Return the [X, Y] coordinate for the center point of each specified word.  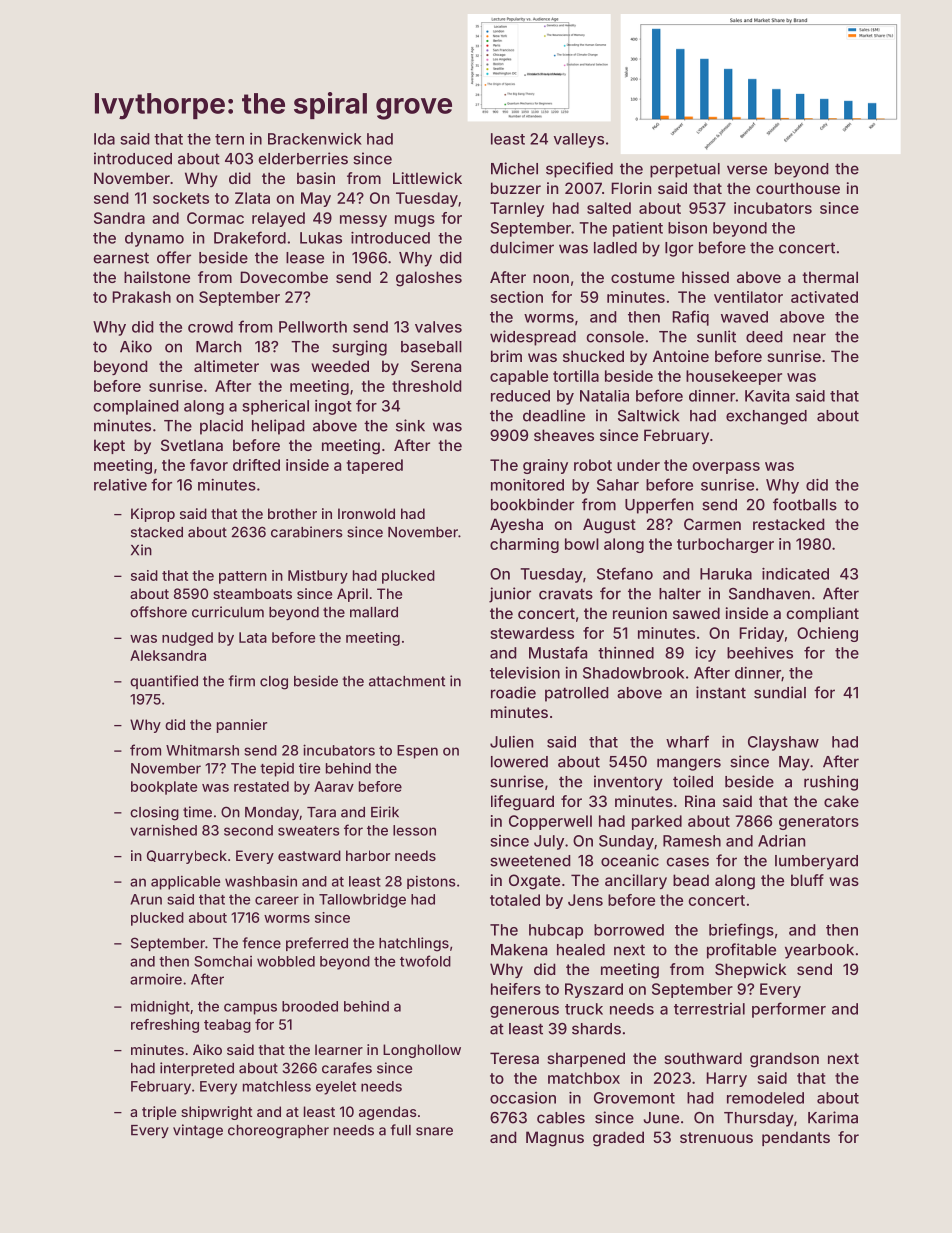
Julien [511, 742]
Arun [146, 899]
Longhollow [422, 1051]
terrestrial [709, 1009]
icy [705, 654]
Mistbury [318, 577]
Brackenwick [315, 139]
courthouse [798, 188]
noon [551, 278]
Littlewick [427, 178]
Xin [141, 550]
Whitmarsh [202, 750]
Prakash [141, 297]
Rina [700, 801]
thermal [830, 277]
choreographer [278, 1132]
